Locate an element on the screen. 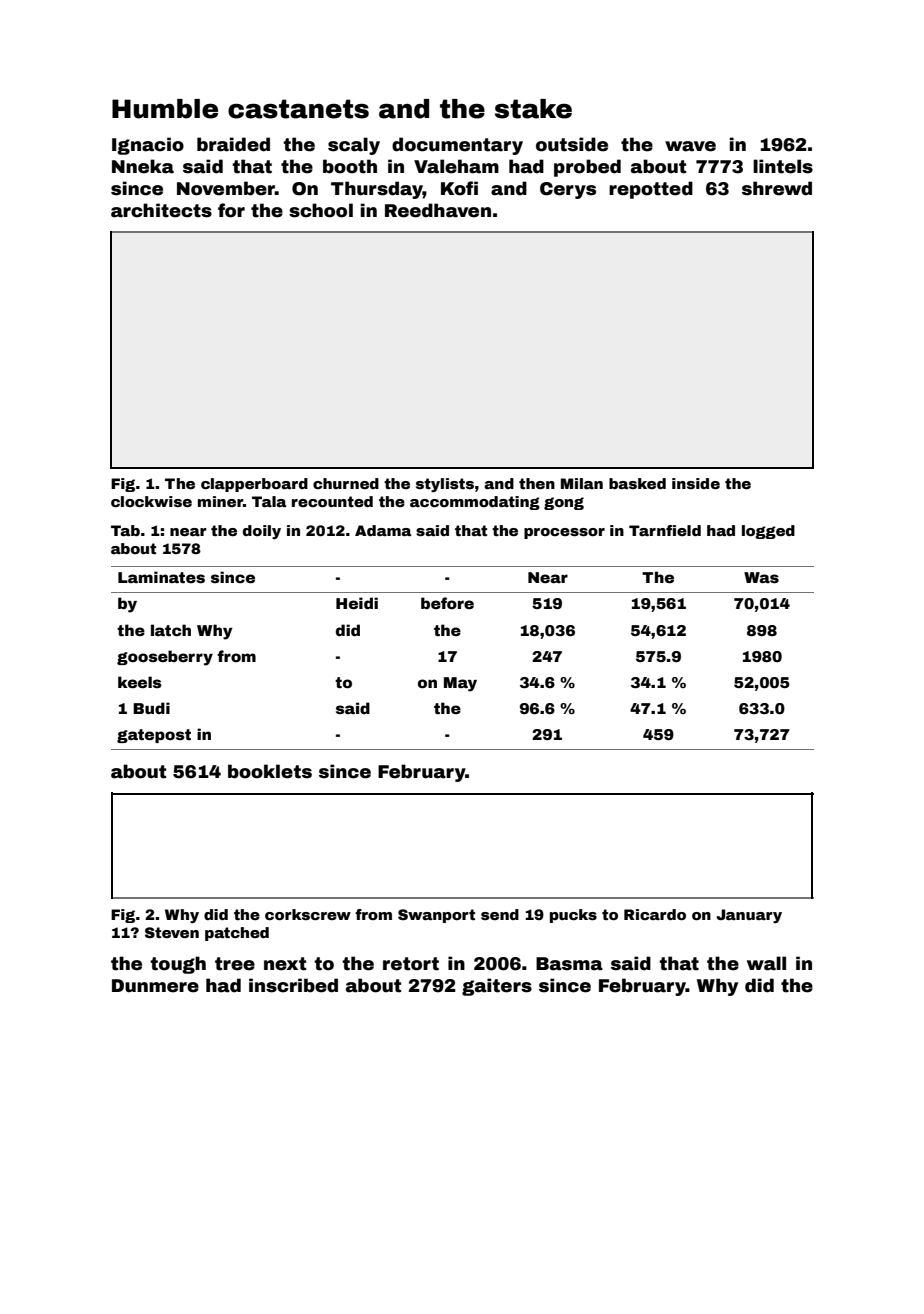  booklets is located at coordinates (270, 771).
